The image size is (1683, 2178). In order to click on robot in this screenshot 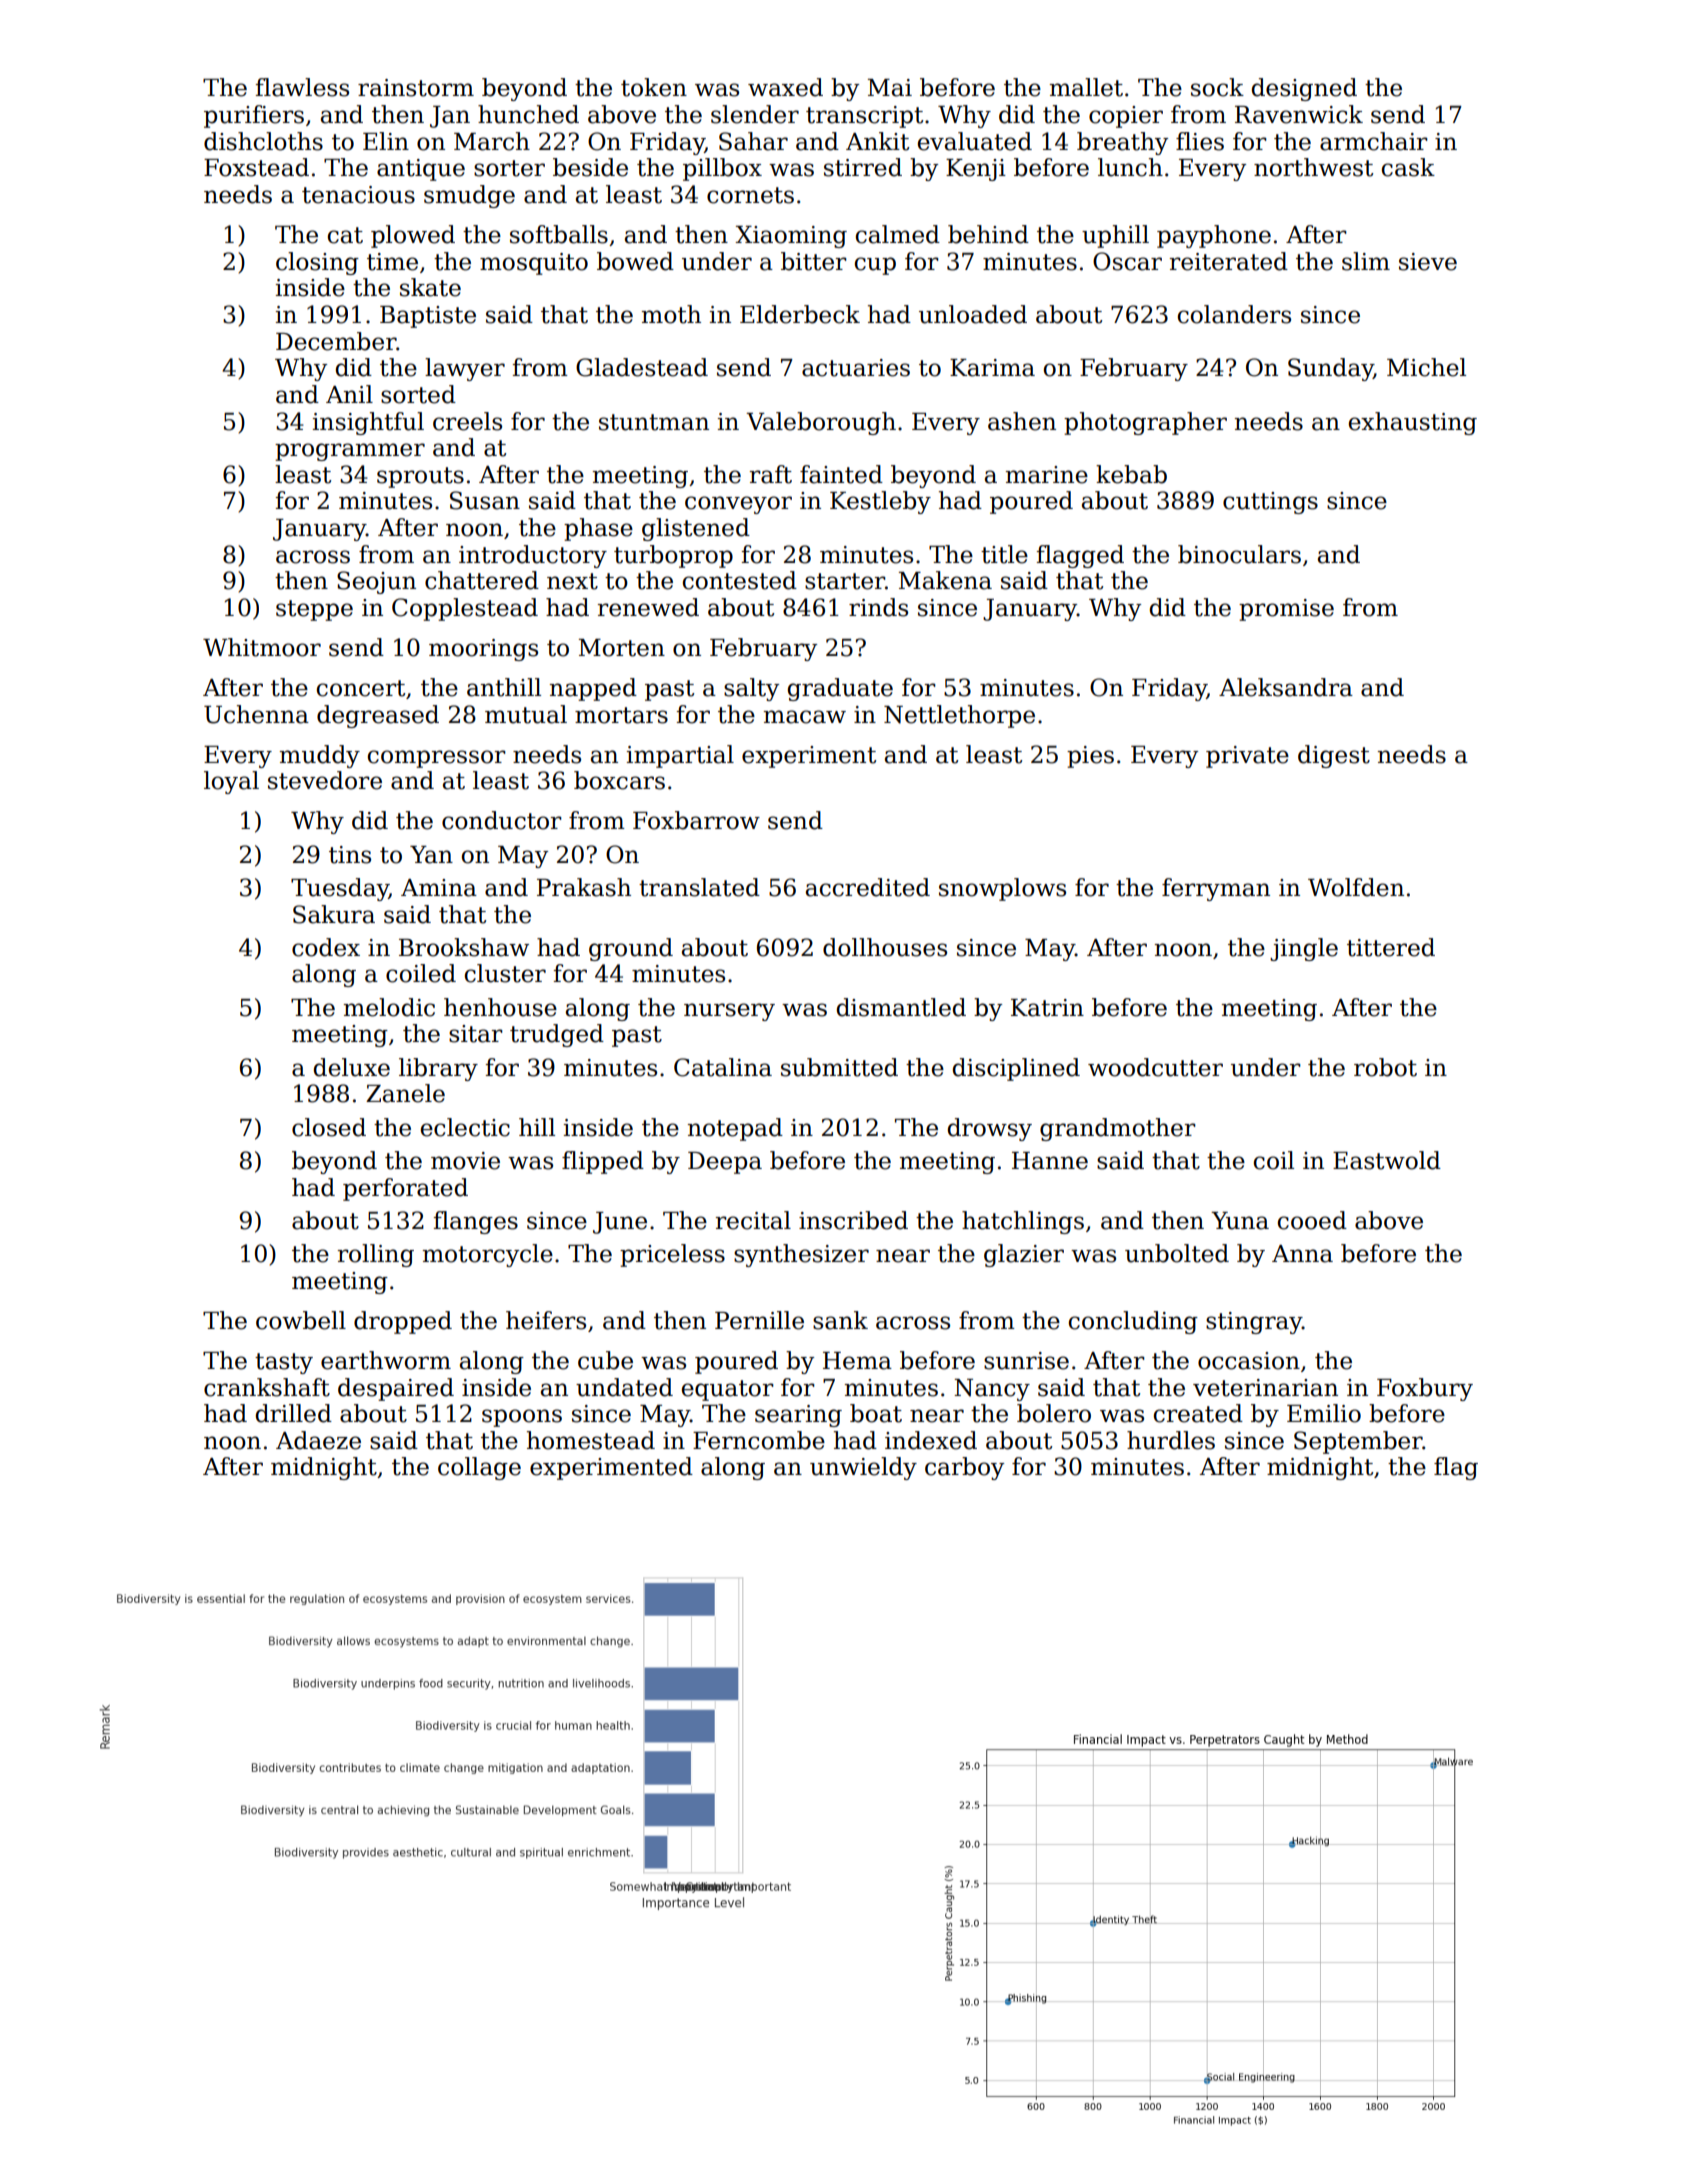, I will do `click(1385, 1067)`.
